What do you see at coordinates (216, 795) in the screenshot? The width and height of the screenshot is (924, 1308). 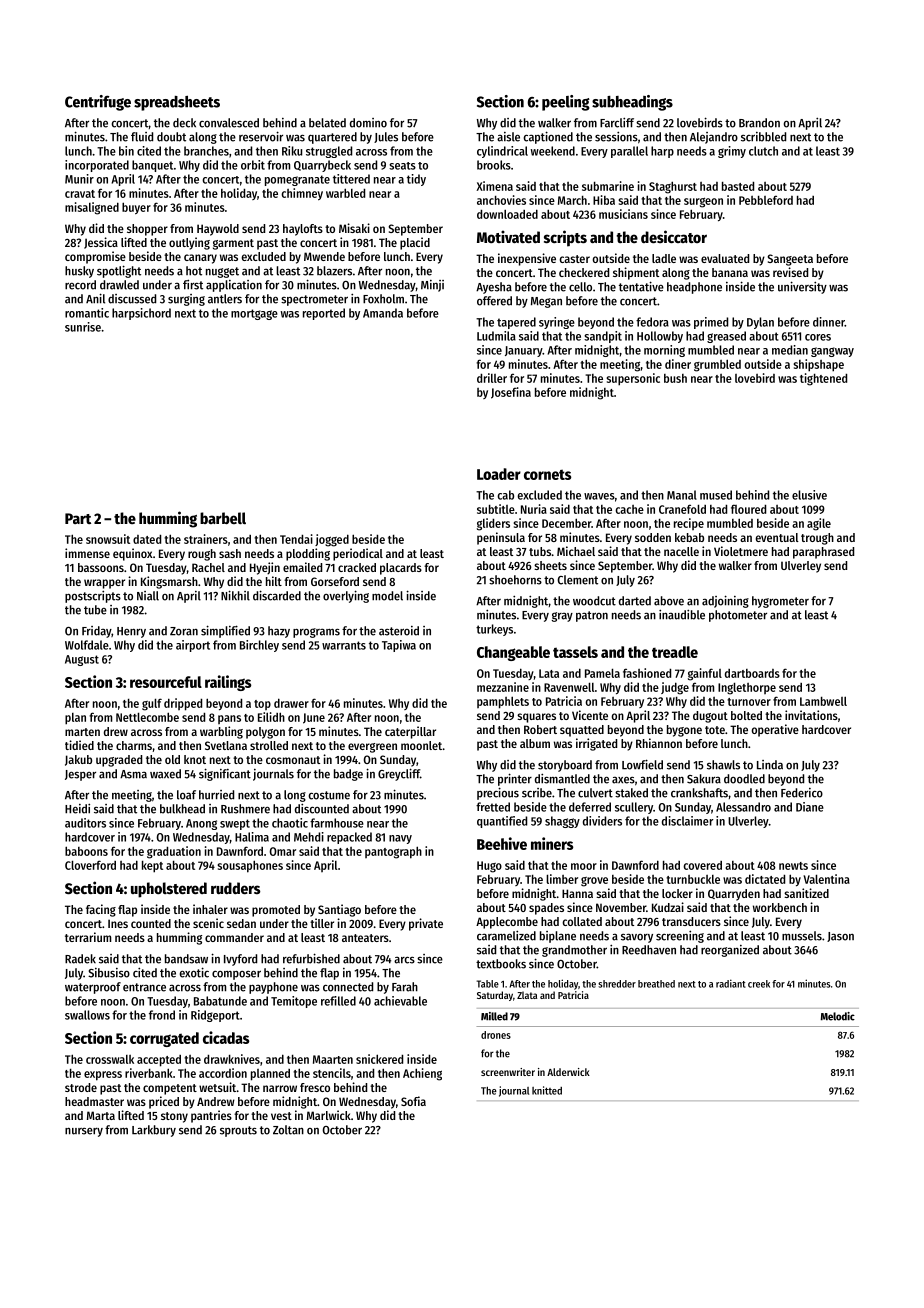 I see `hurried` at bounding box center [216, 795].
